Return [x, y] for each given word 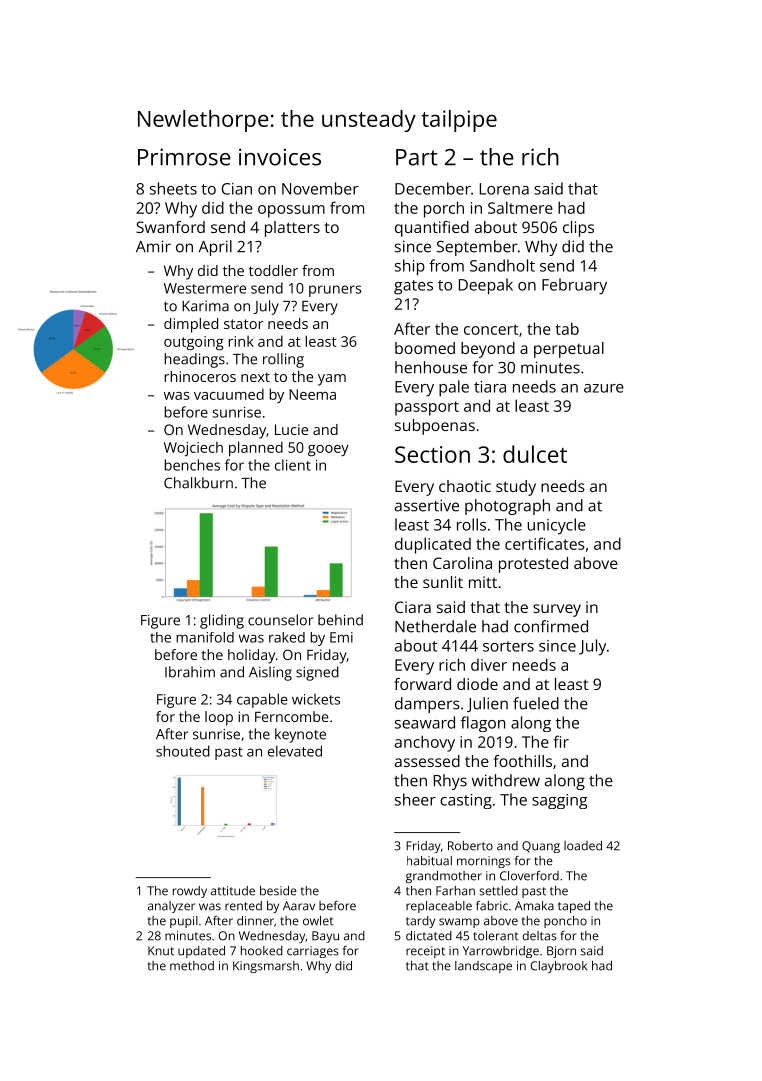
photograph [507, 507]
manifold [205, 637]
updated [201, 952]
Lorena [504, 189]
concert [491, 329]
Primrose [184, 157]
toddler [273, 270]
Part [417, 157]
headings [194, 360]
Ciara [413, 607]
